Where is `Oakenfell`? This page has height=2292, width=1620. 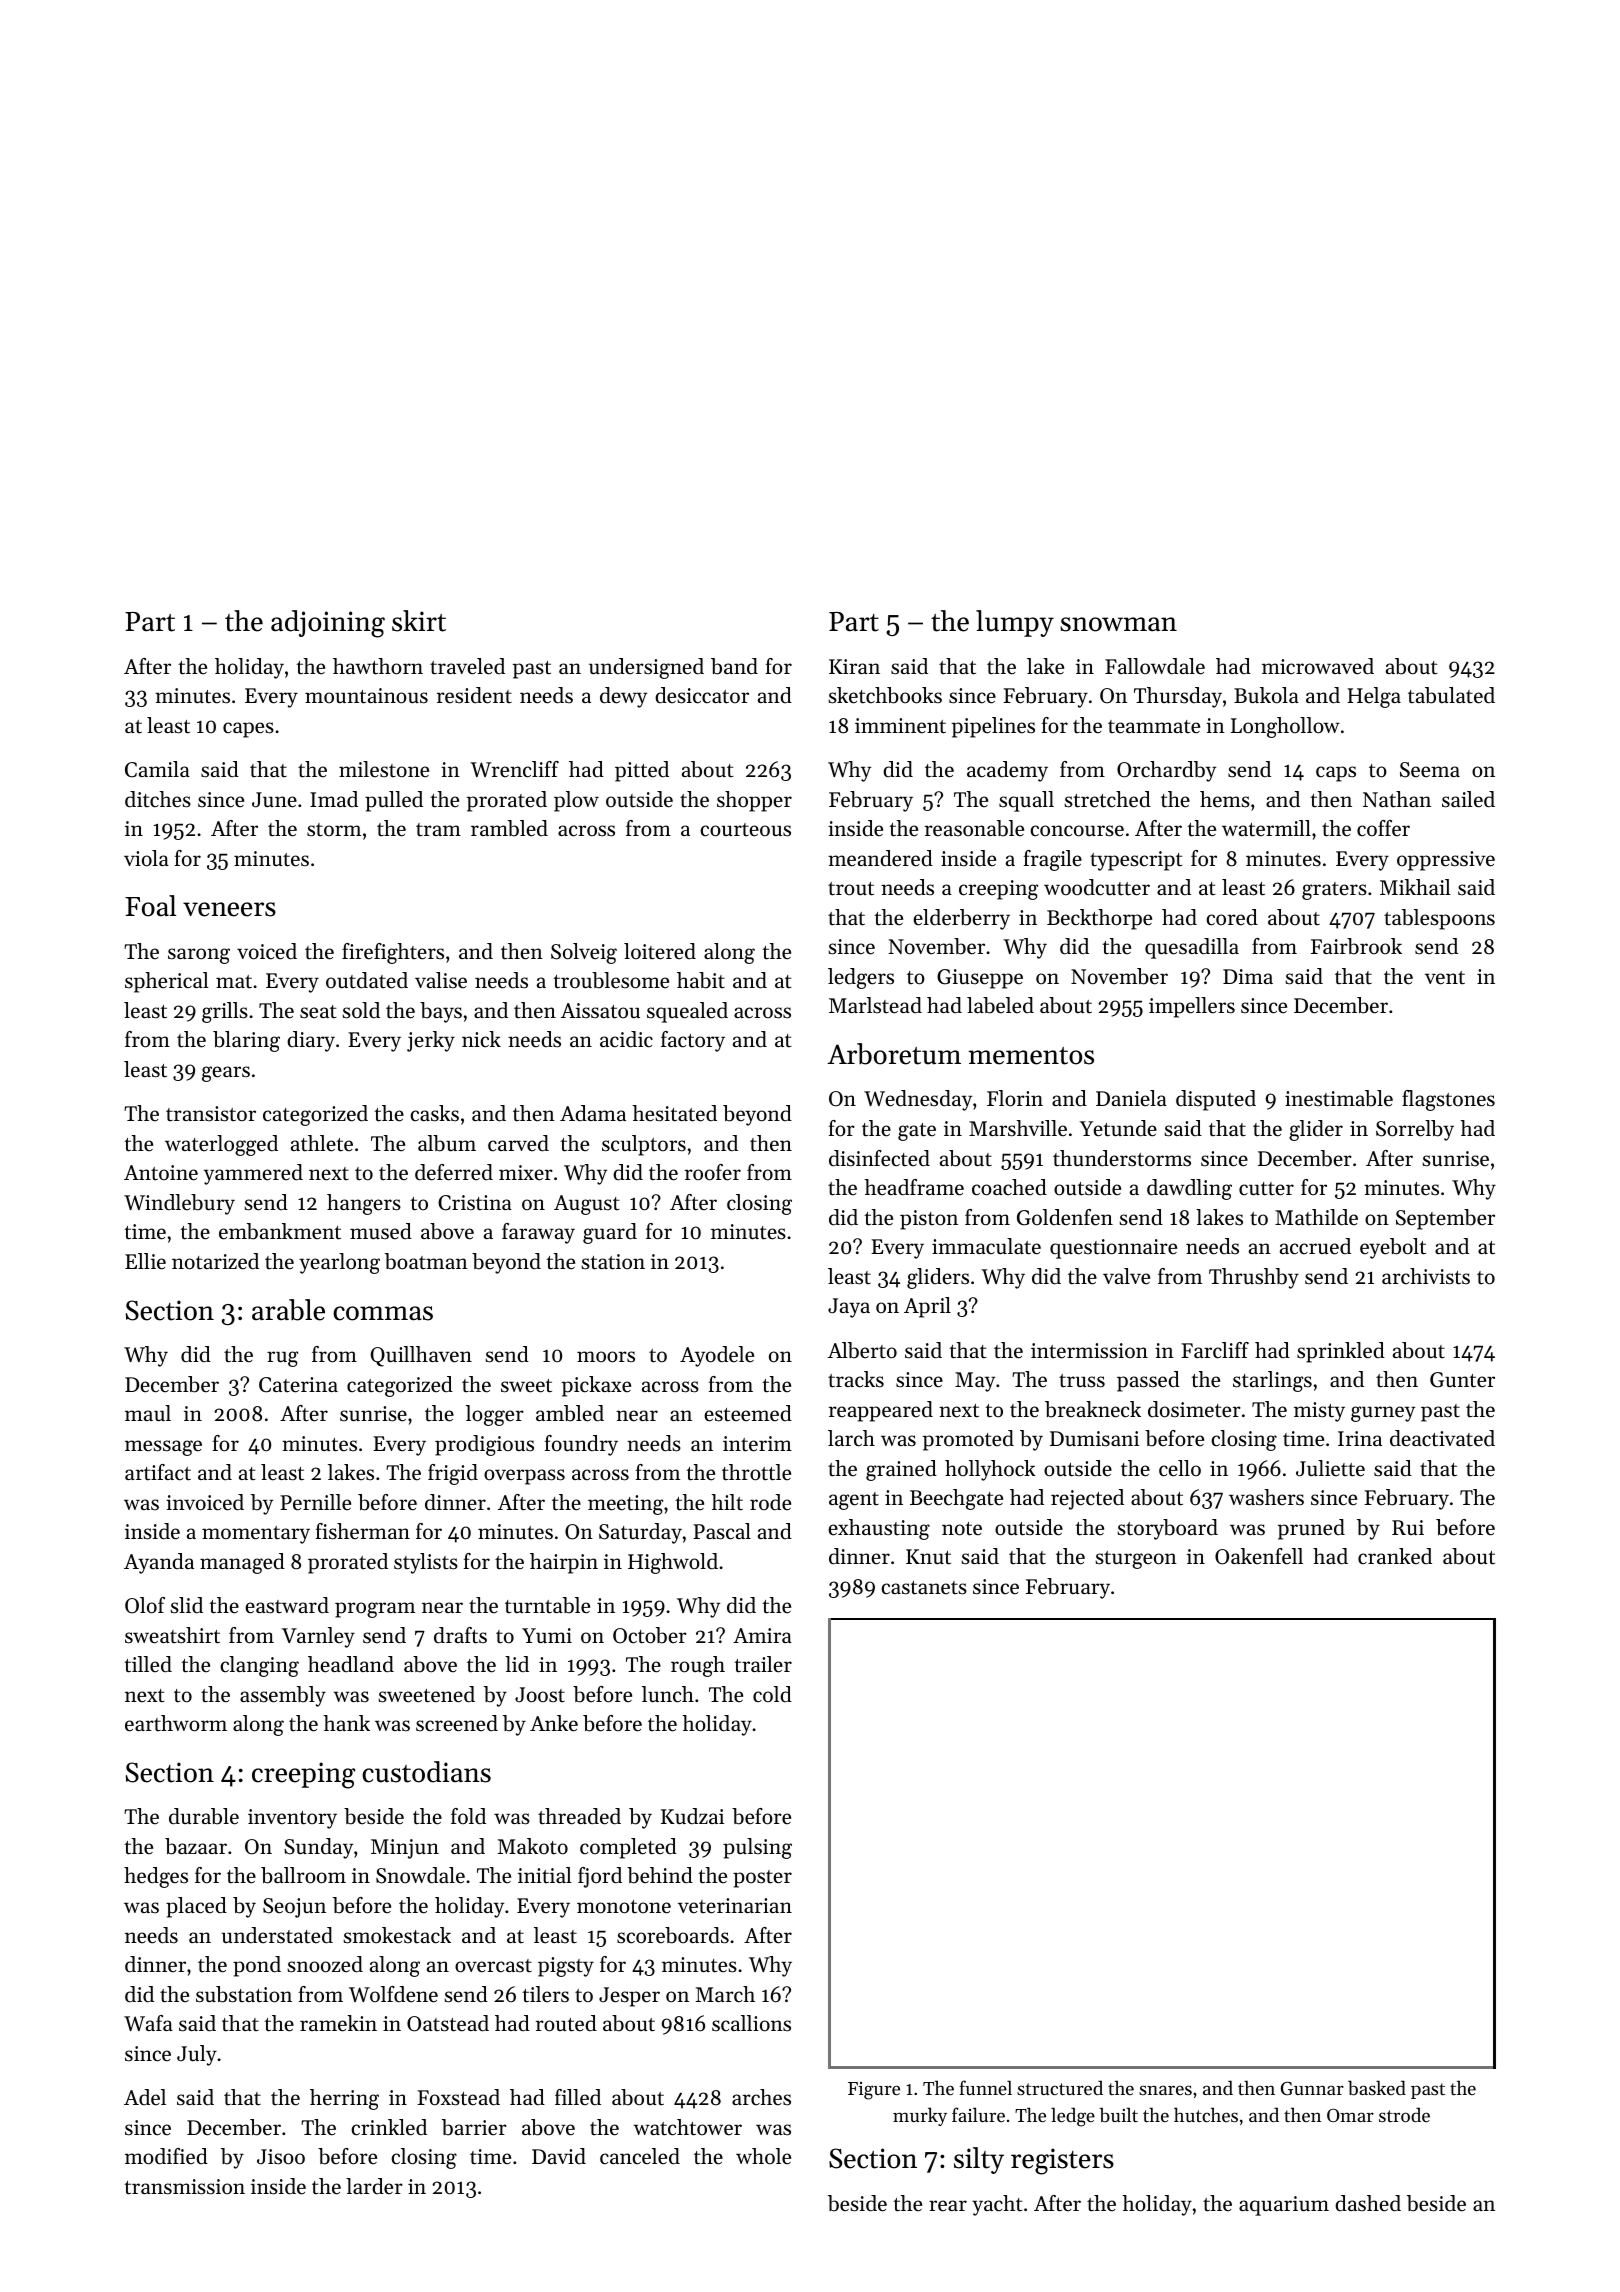
Oakenfell is located at coordinates (1259, 1556).
